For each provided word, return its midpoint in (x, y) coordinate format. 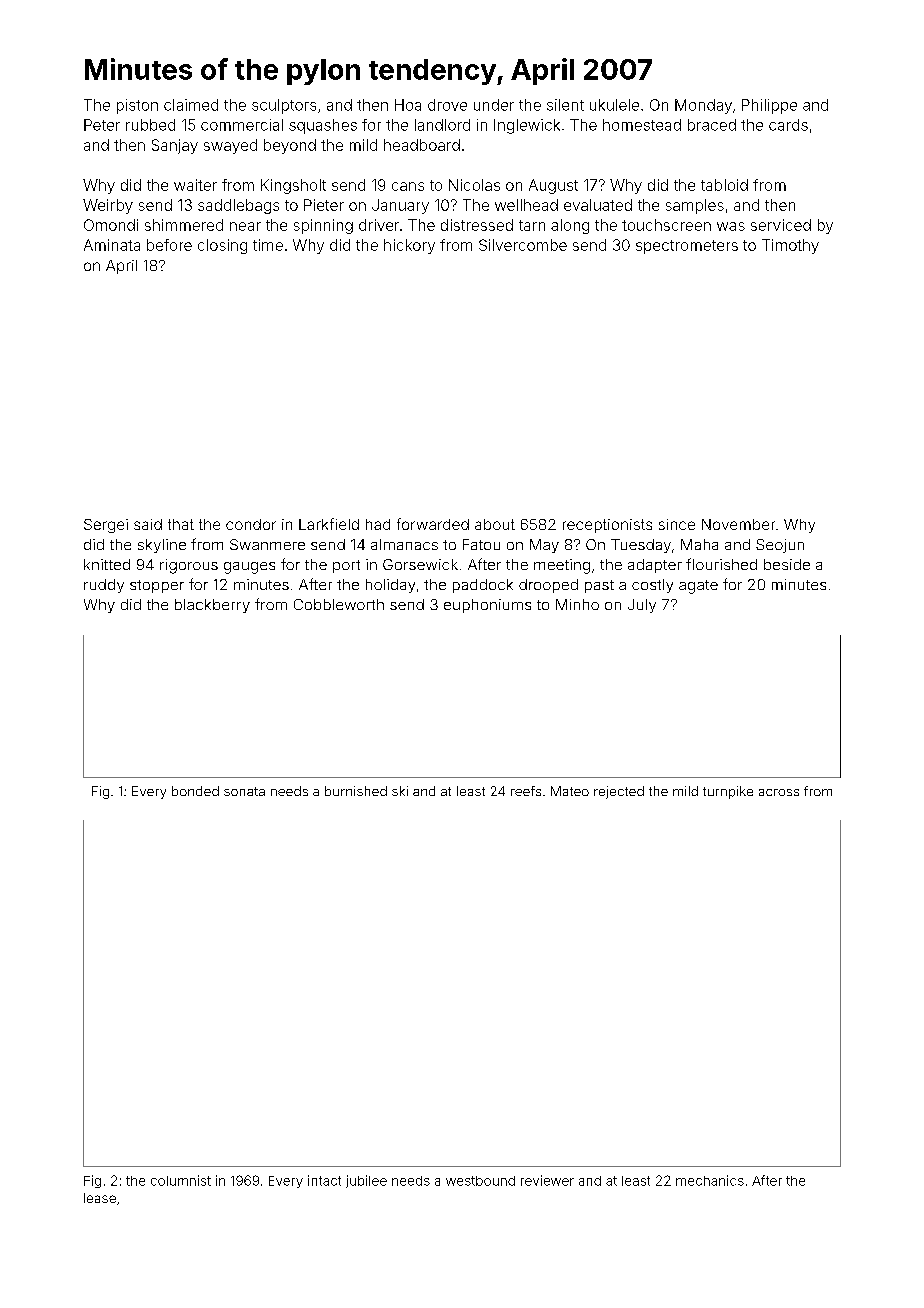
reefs (526, 791)
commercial (242, 125)
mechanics (710, 1180)
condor (251, 524)
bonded (195, 791)
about (495, 524)
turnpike (728, 792)
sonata (244, 791)
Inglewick (527, 126)
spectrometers (687, 247)
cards (788, 125)
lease (100, 1198)
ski (400, 791)
